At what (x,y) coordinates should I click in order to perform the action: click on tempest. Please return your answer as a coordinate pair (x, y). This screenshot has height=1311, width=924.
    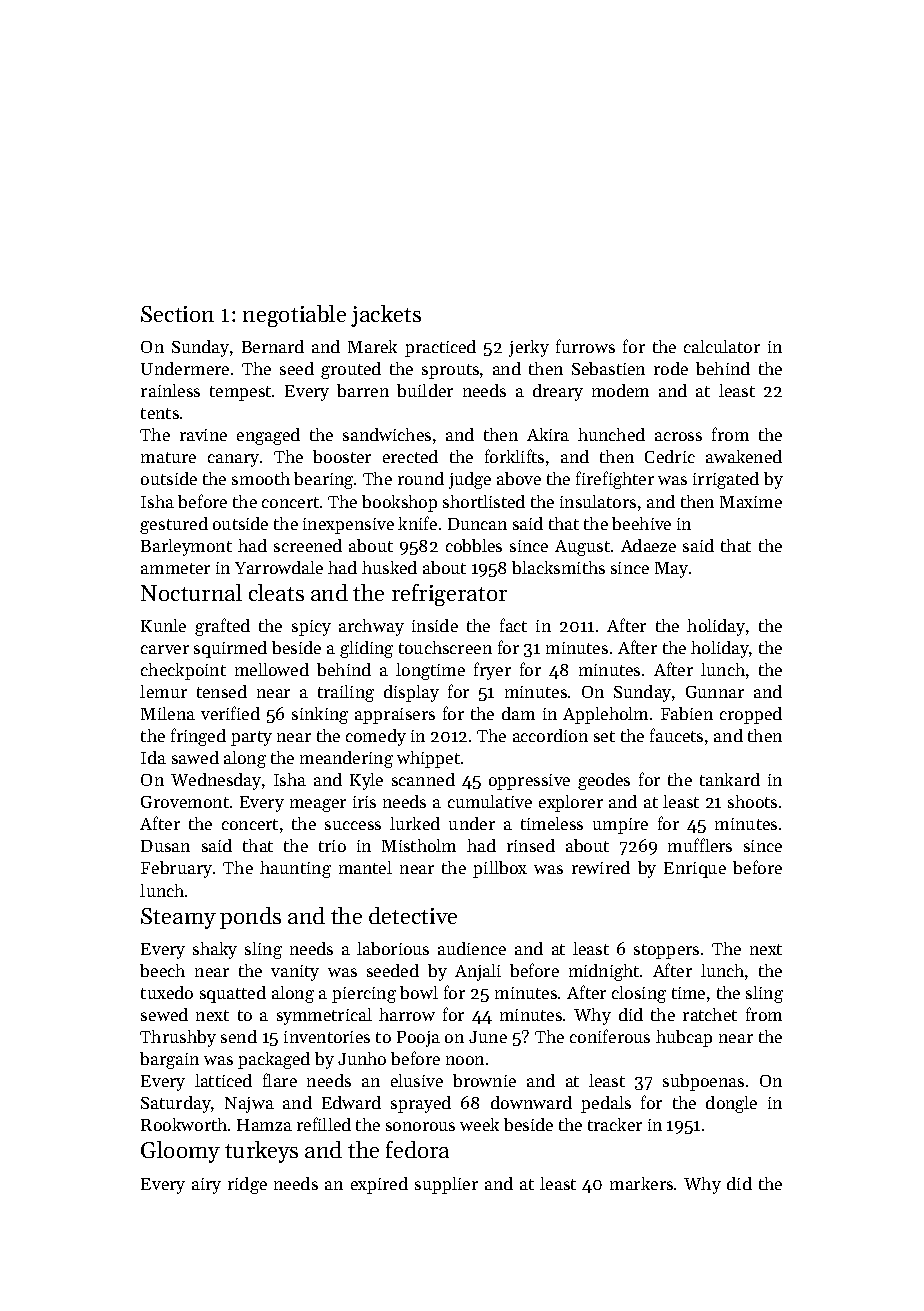
    Looking at the image, I should click on (240, 393).
